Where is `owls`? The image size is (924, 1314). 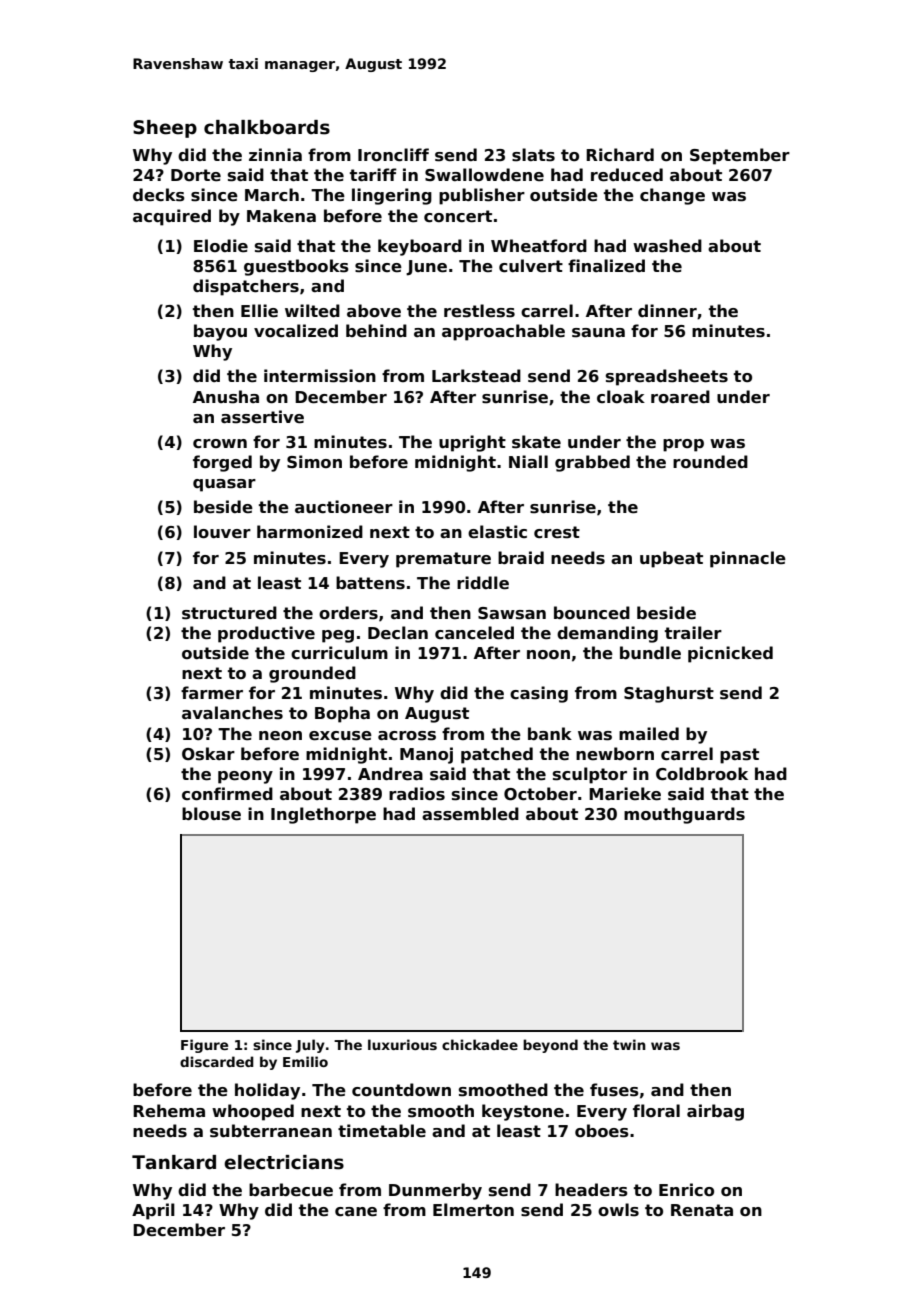
owls is located at coordinates (618, 1210).
